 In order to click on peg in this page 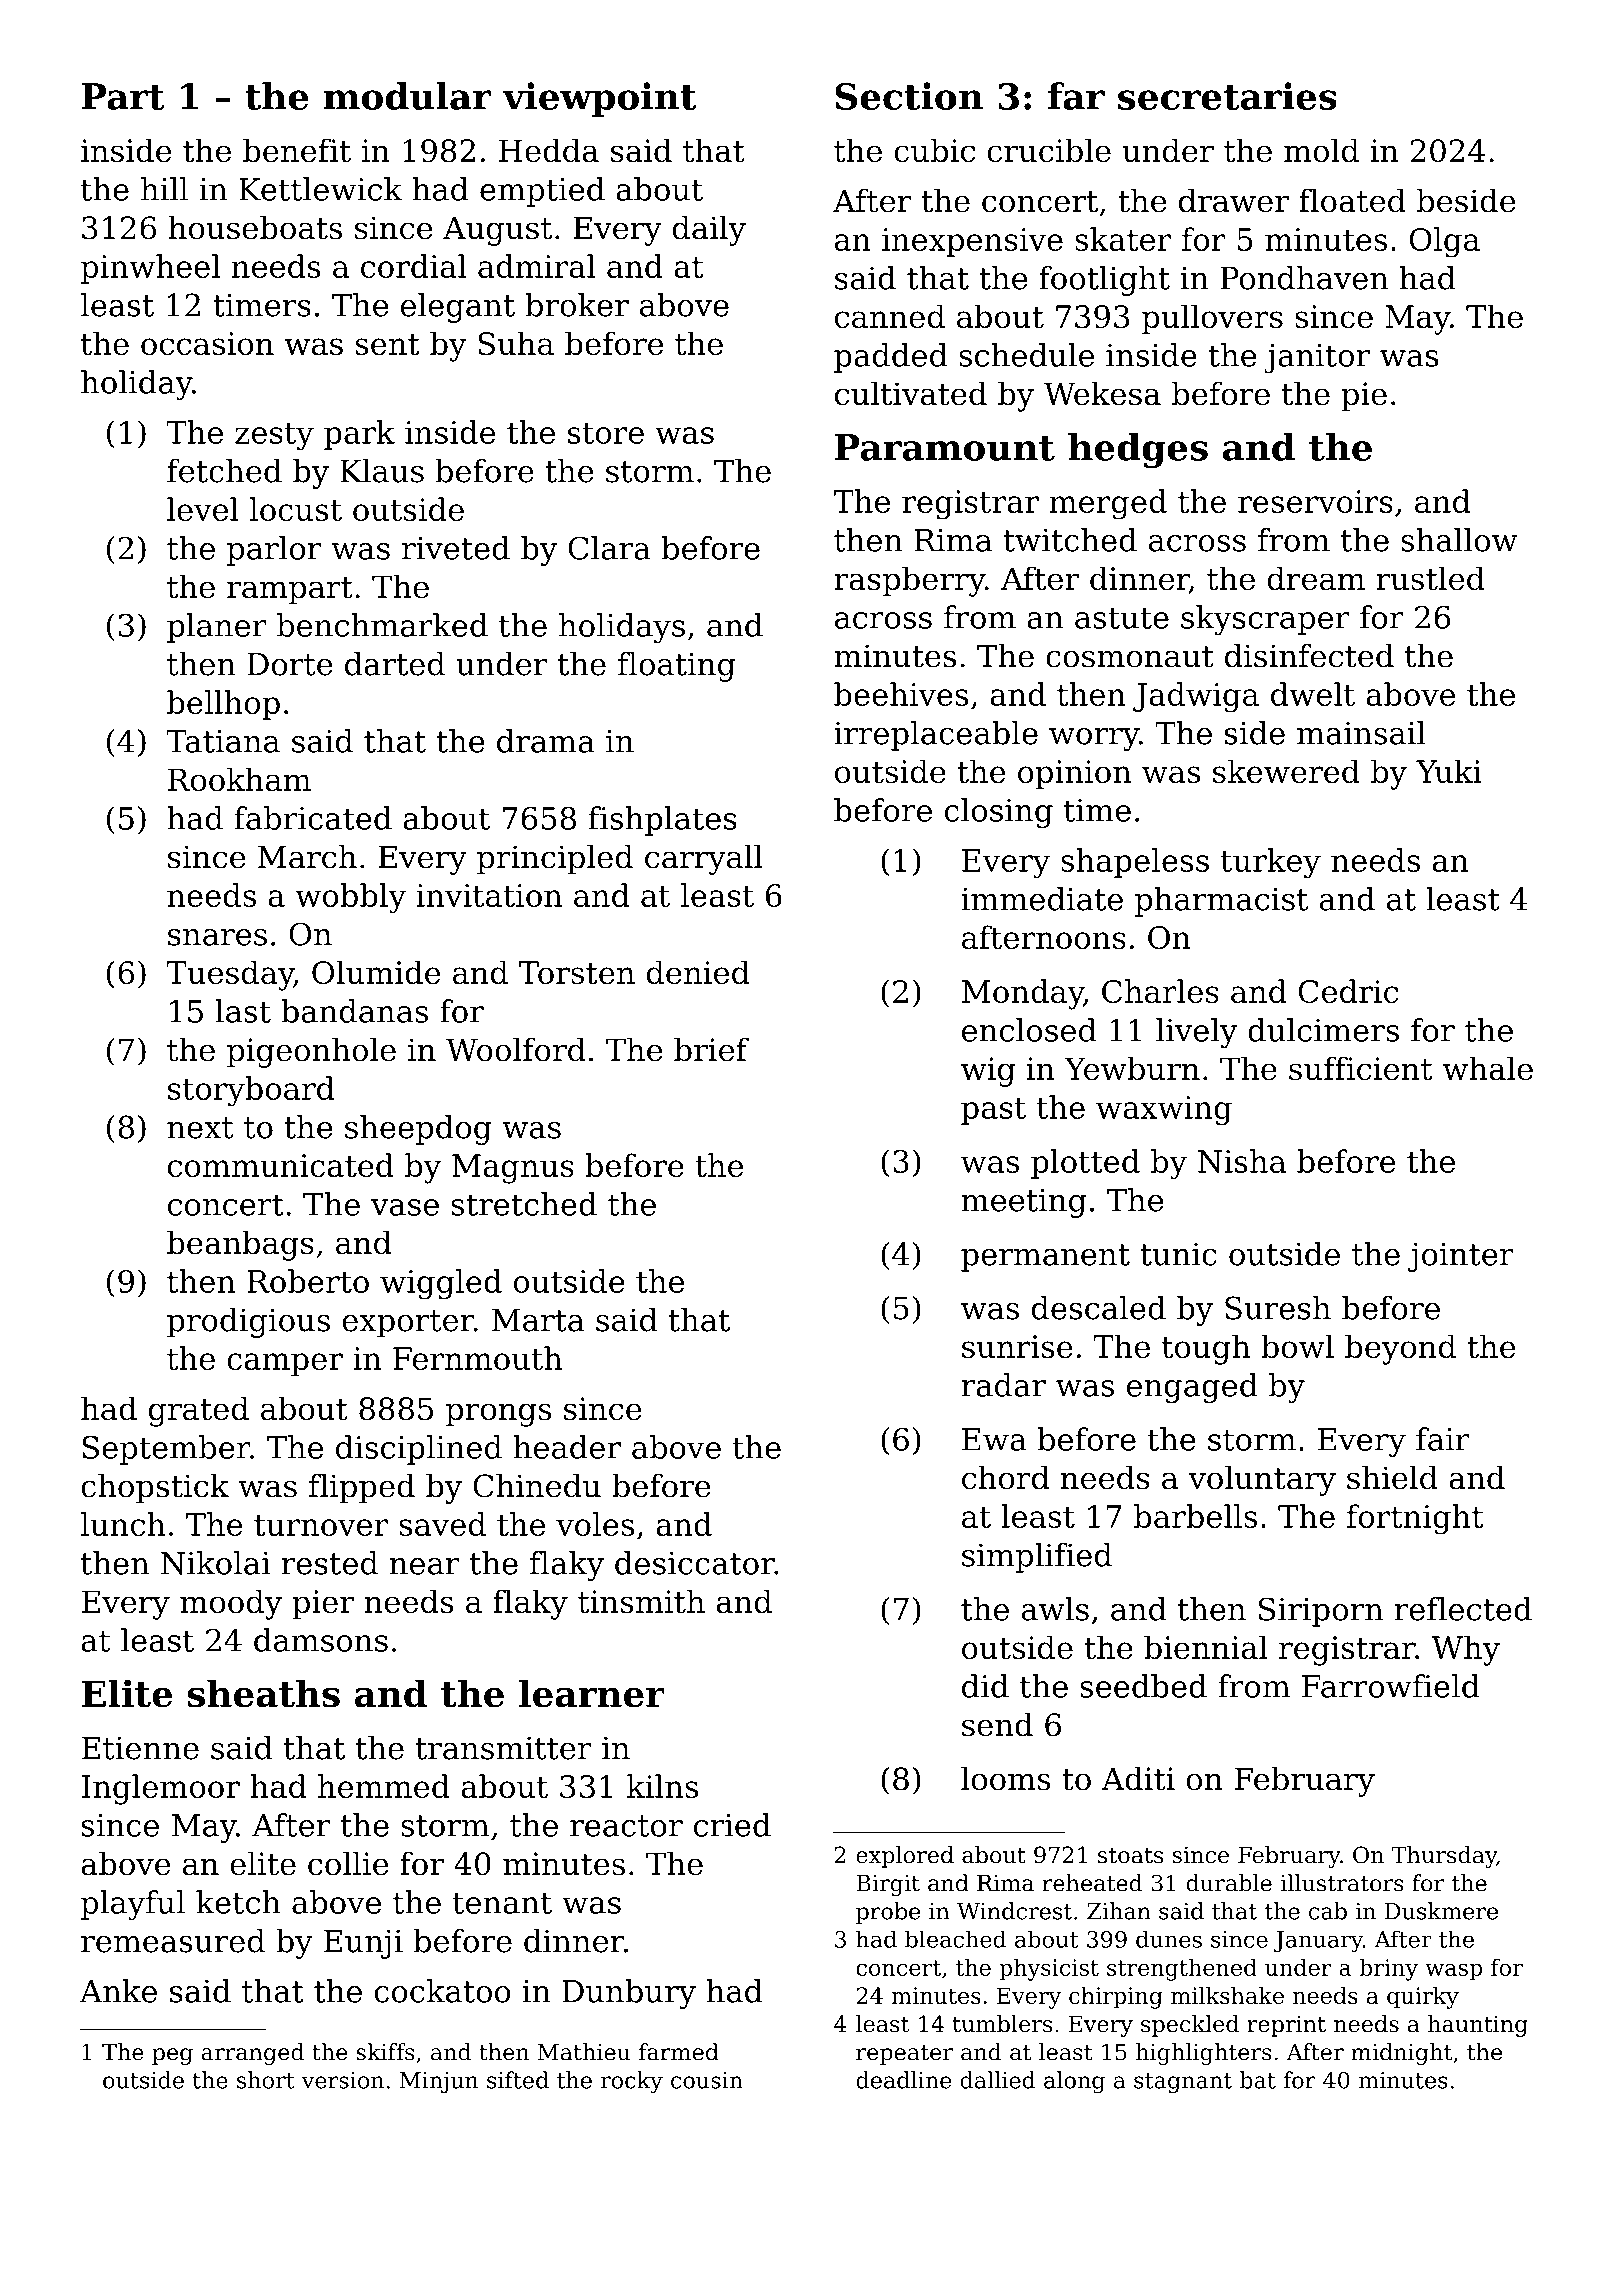, I will do `click(172, 2056)`.
